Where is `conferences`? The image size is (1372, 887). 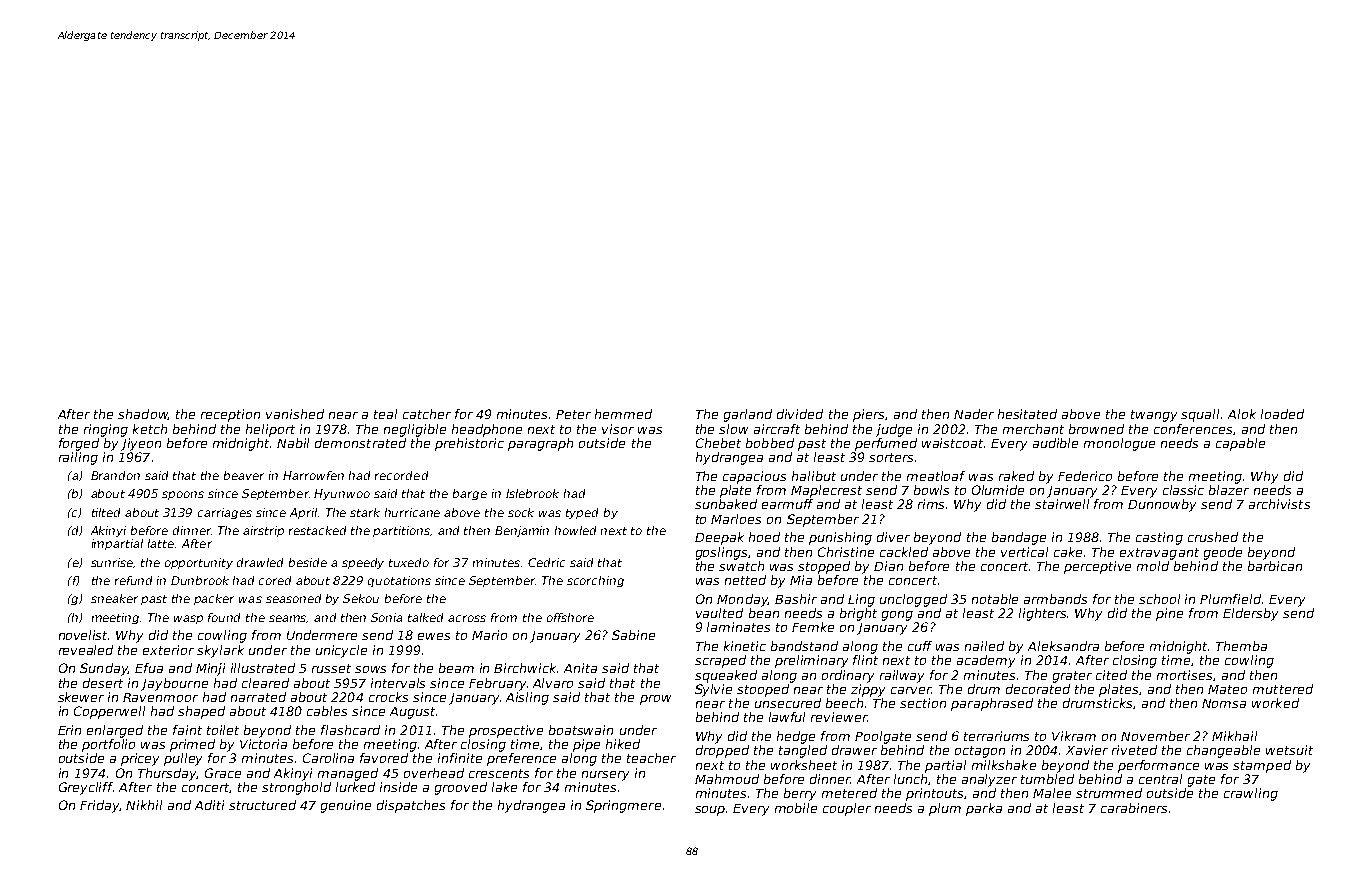
conferences is located at coordinates (1193, 429).
